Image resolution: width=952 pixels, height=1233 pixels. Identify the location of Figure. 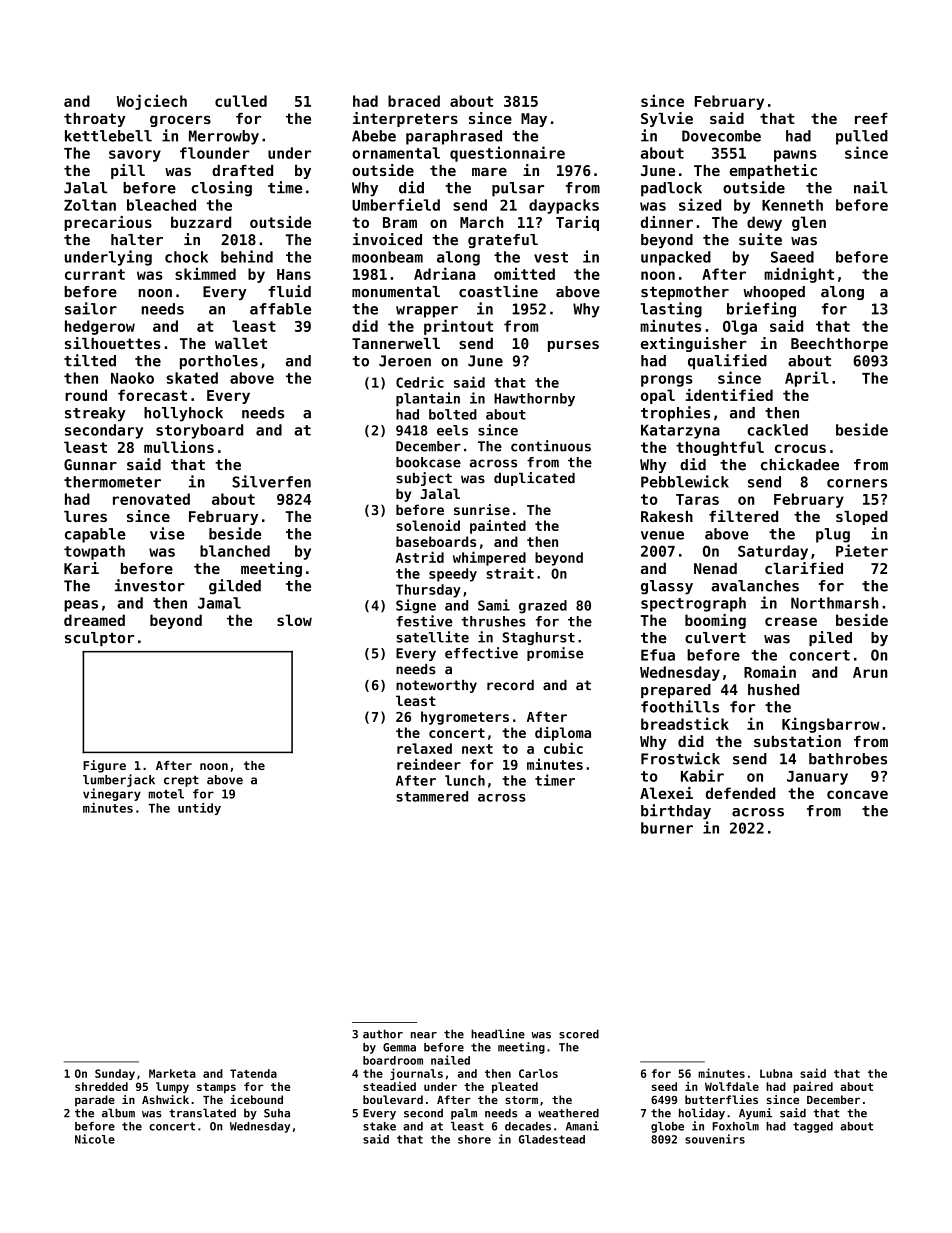
(104, 766).
